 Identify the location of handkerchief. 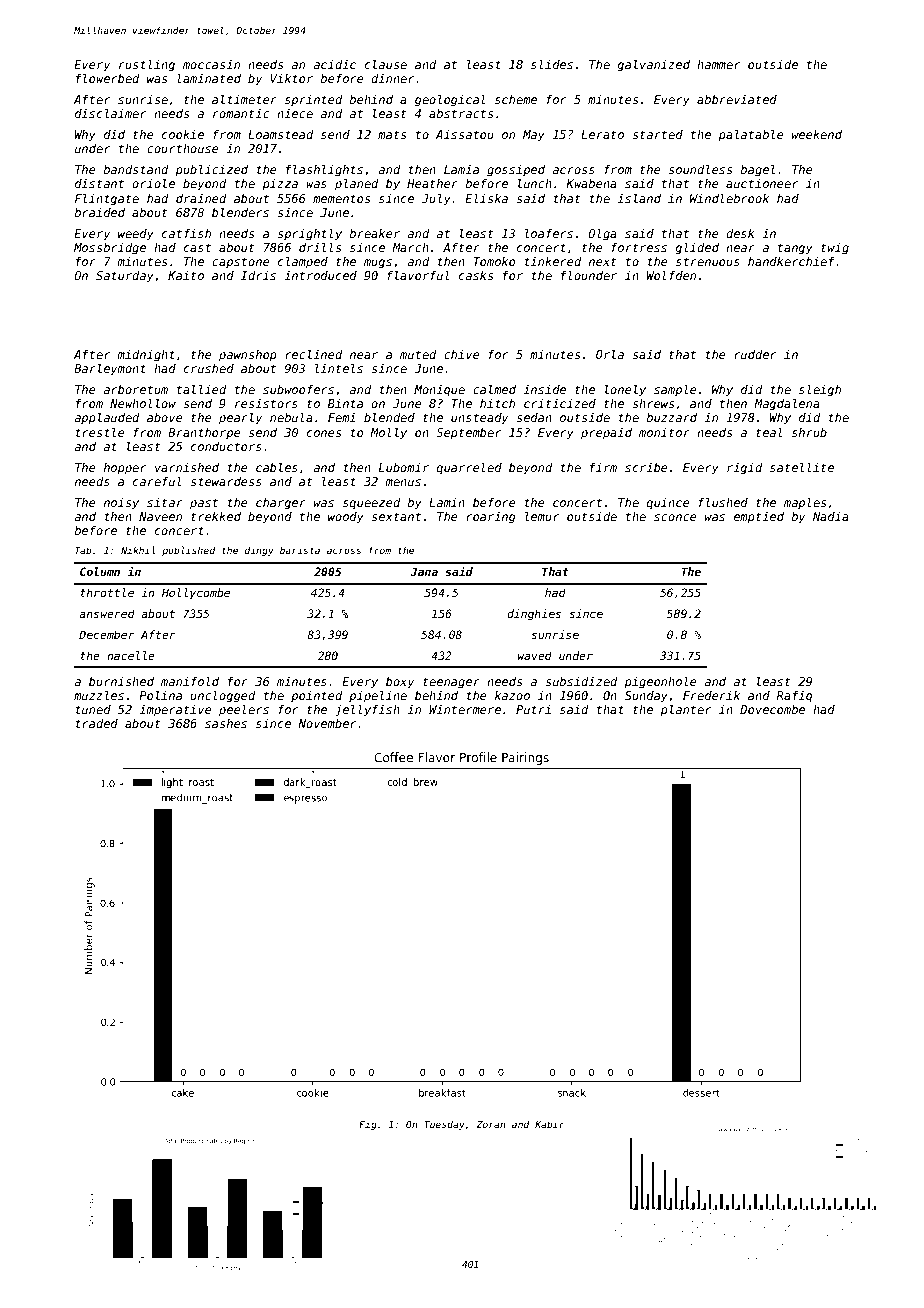
(791, 261).
